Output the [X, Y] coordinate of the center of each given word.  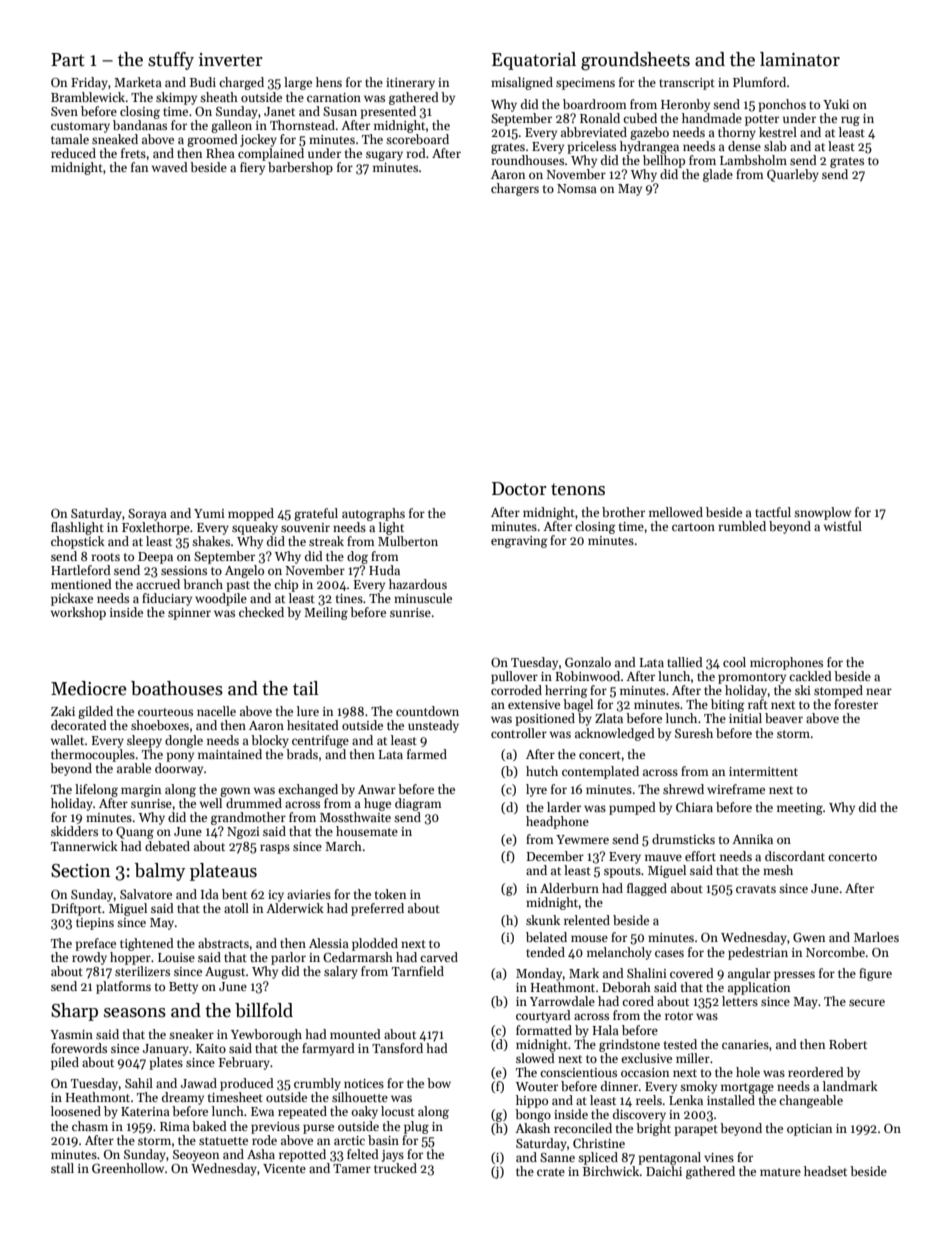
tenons [578, 489]
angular [749, 974]
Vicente [284, 1168]
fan [139, 167]
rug [850, 121]
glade [718, 175]
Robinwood [588, 676]
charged [241, 83]
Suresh [694, 733]
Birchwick [611, 1171]
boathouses [177, 688]
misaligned [522, 83]
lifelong [96, 790]
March [343, 846]
